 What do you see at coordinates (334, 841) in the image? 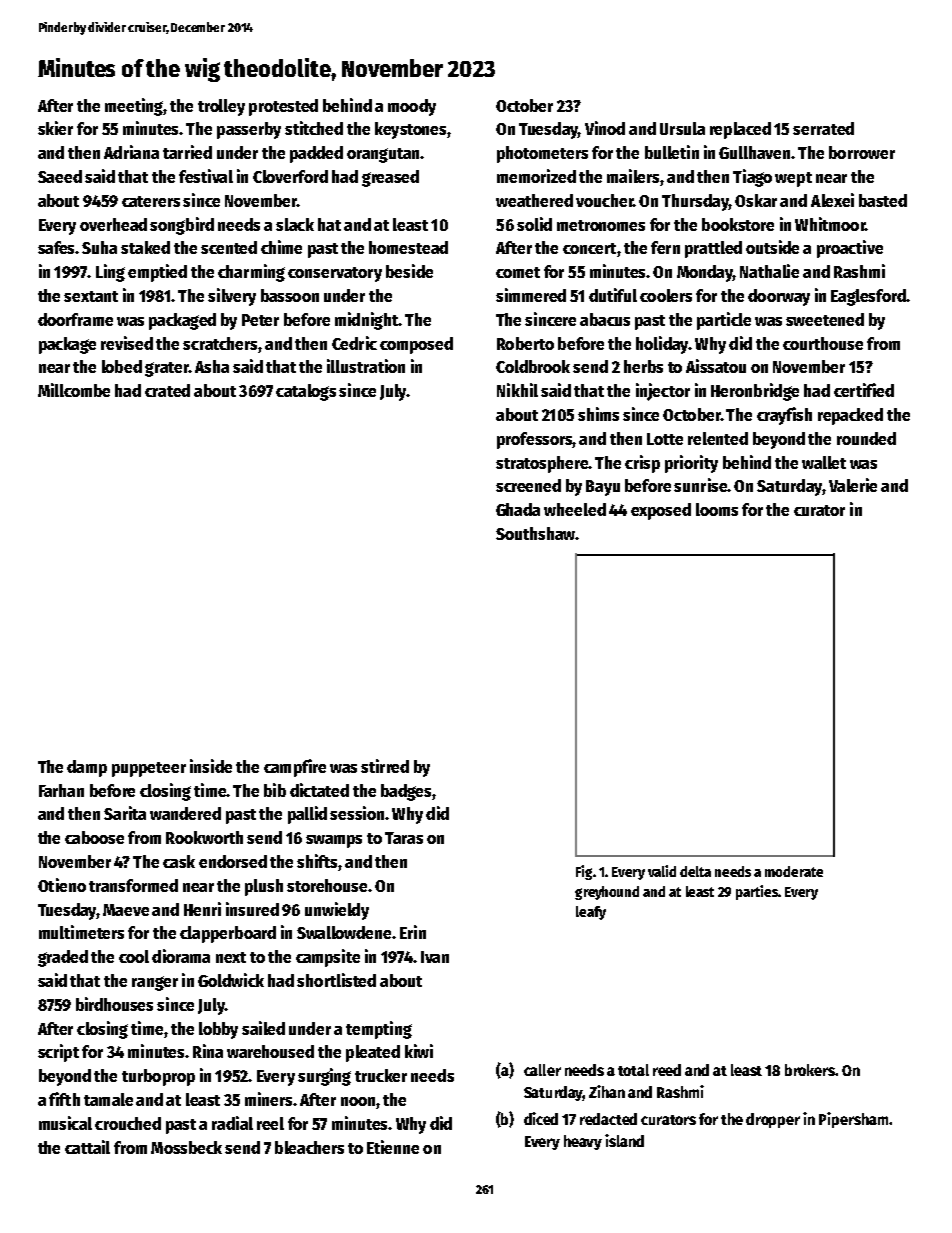
I see `swamps` at bounding box center [334, 841].
